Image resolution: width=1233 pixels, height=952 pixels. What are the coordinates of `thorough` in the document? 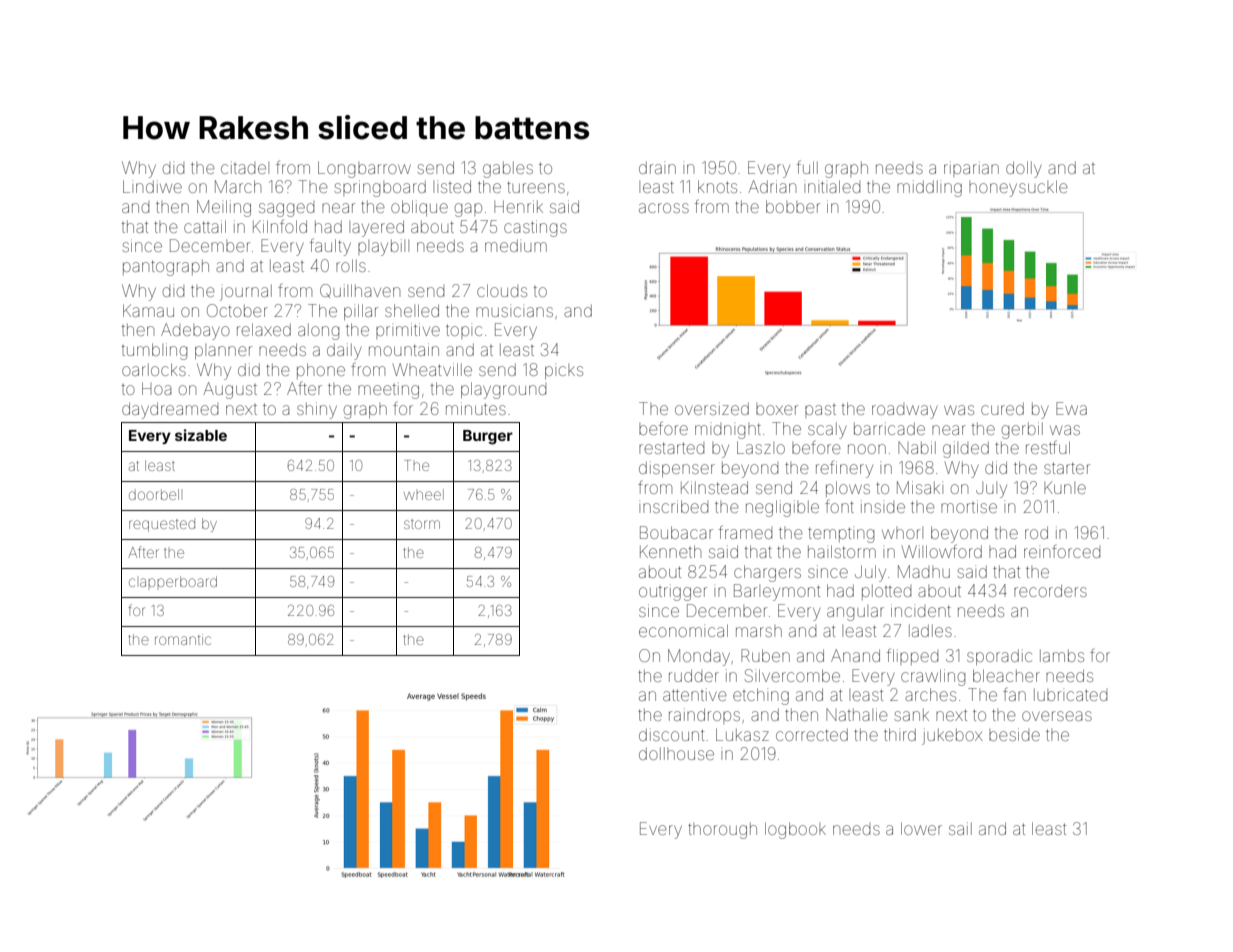 It's located at (722, 831).
